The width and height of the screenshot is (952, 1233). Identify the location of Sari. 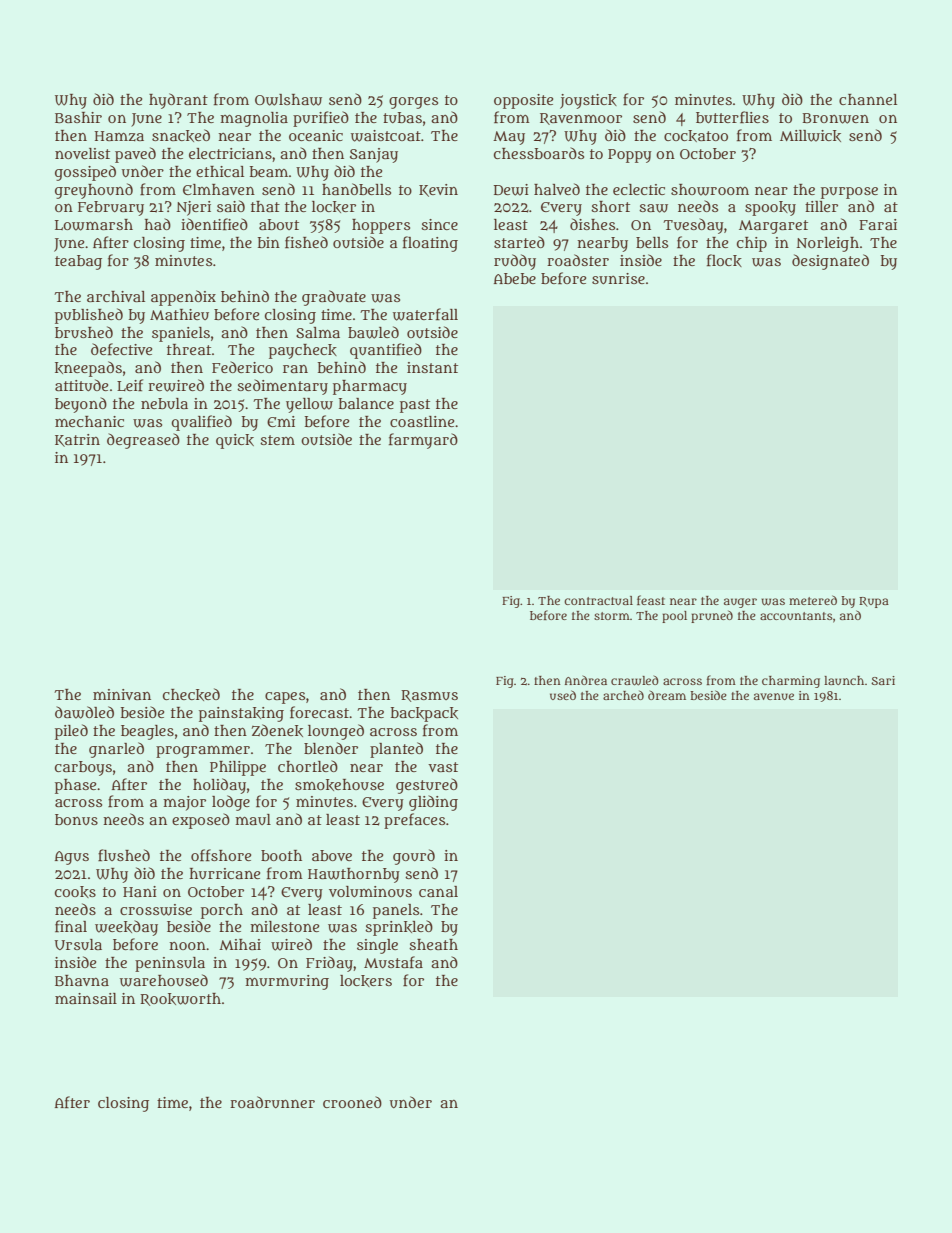
(883, 680).
